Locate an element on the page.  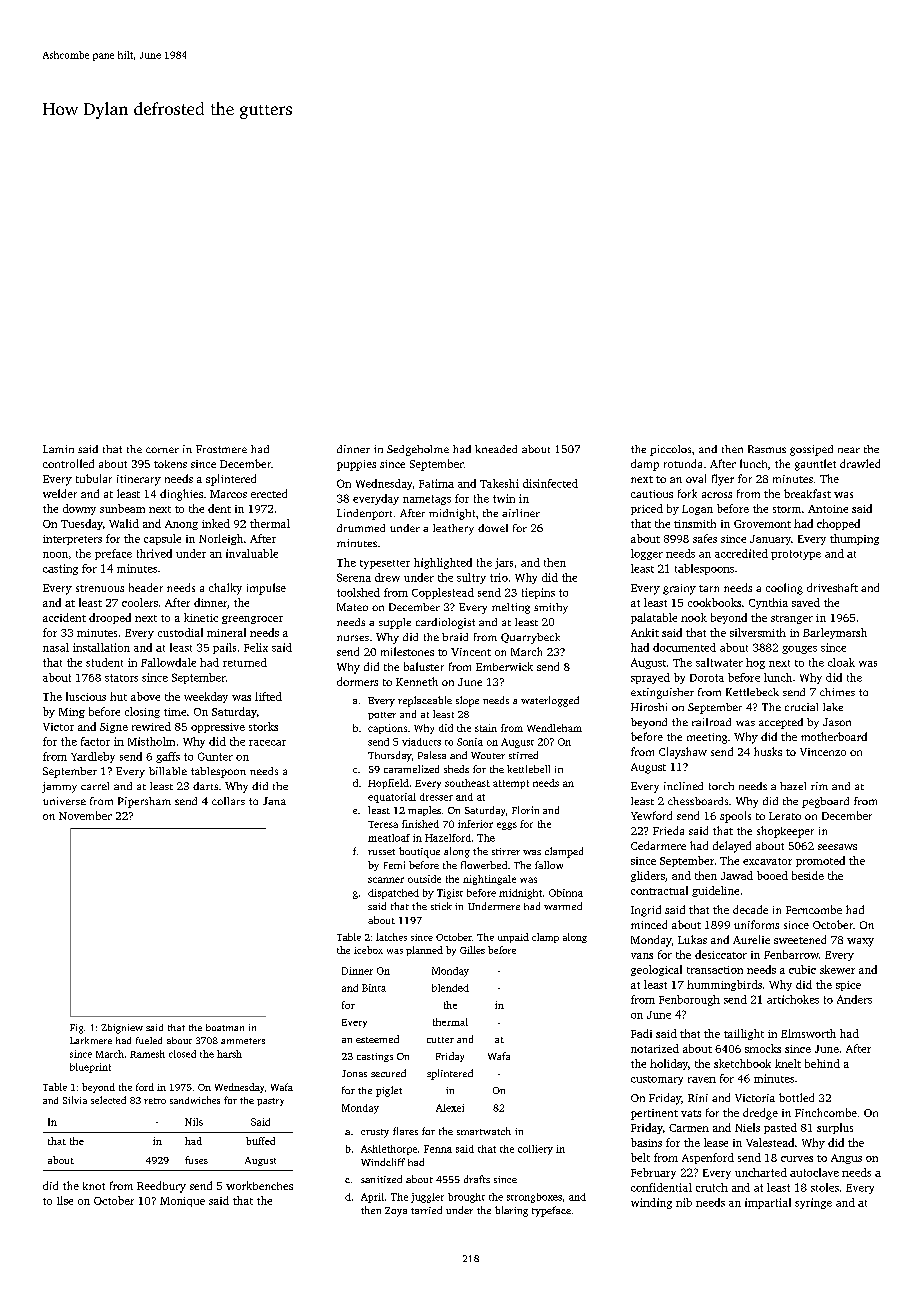
piccolos is located at coordinates (670, 450).
